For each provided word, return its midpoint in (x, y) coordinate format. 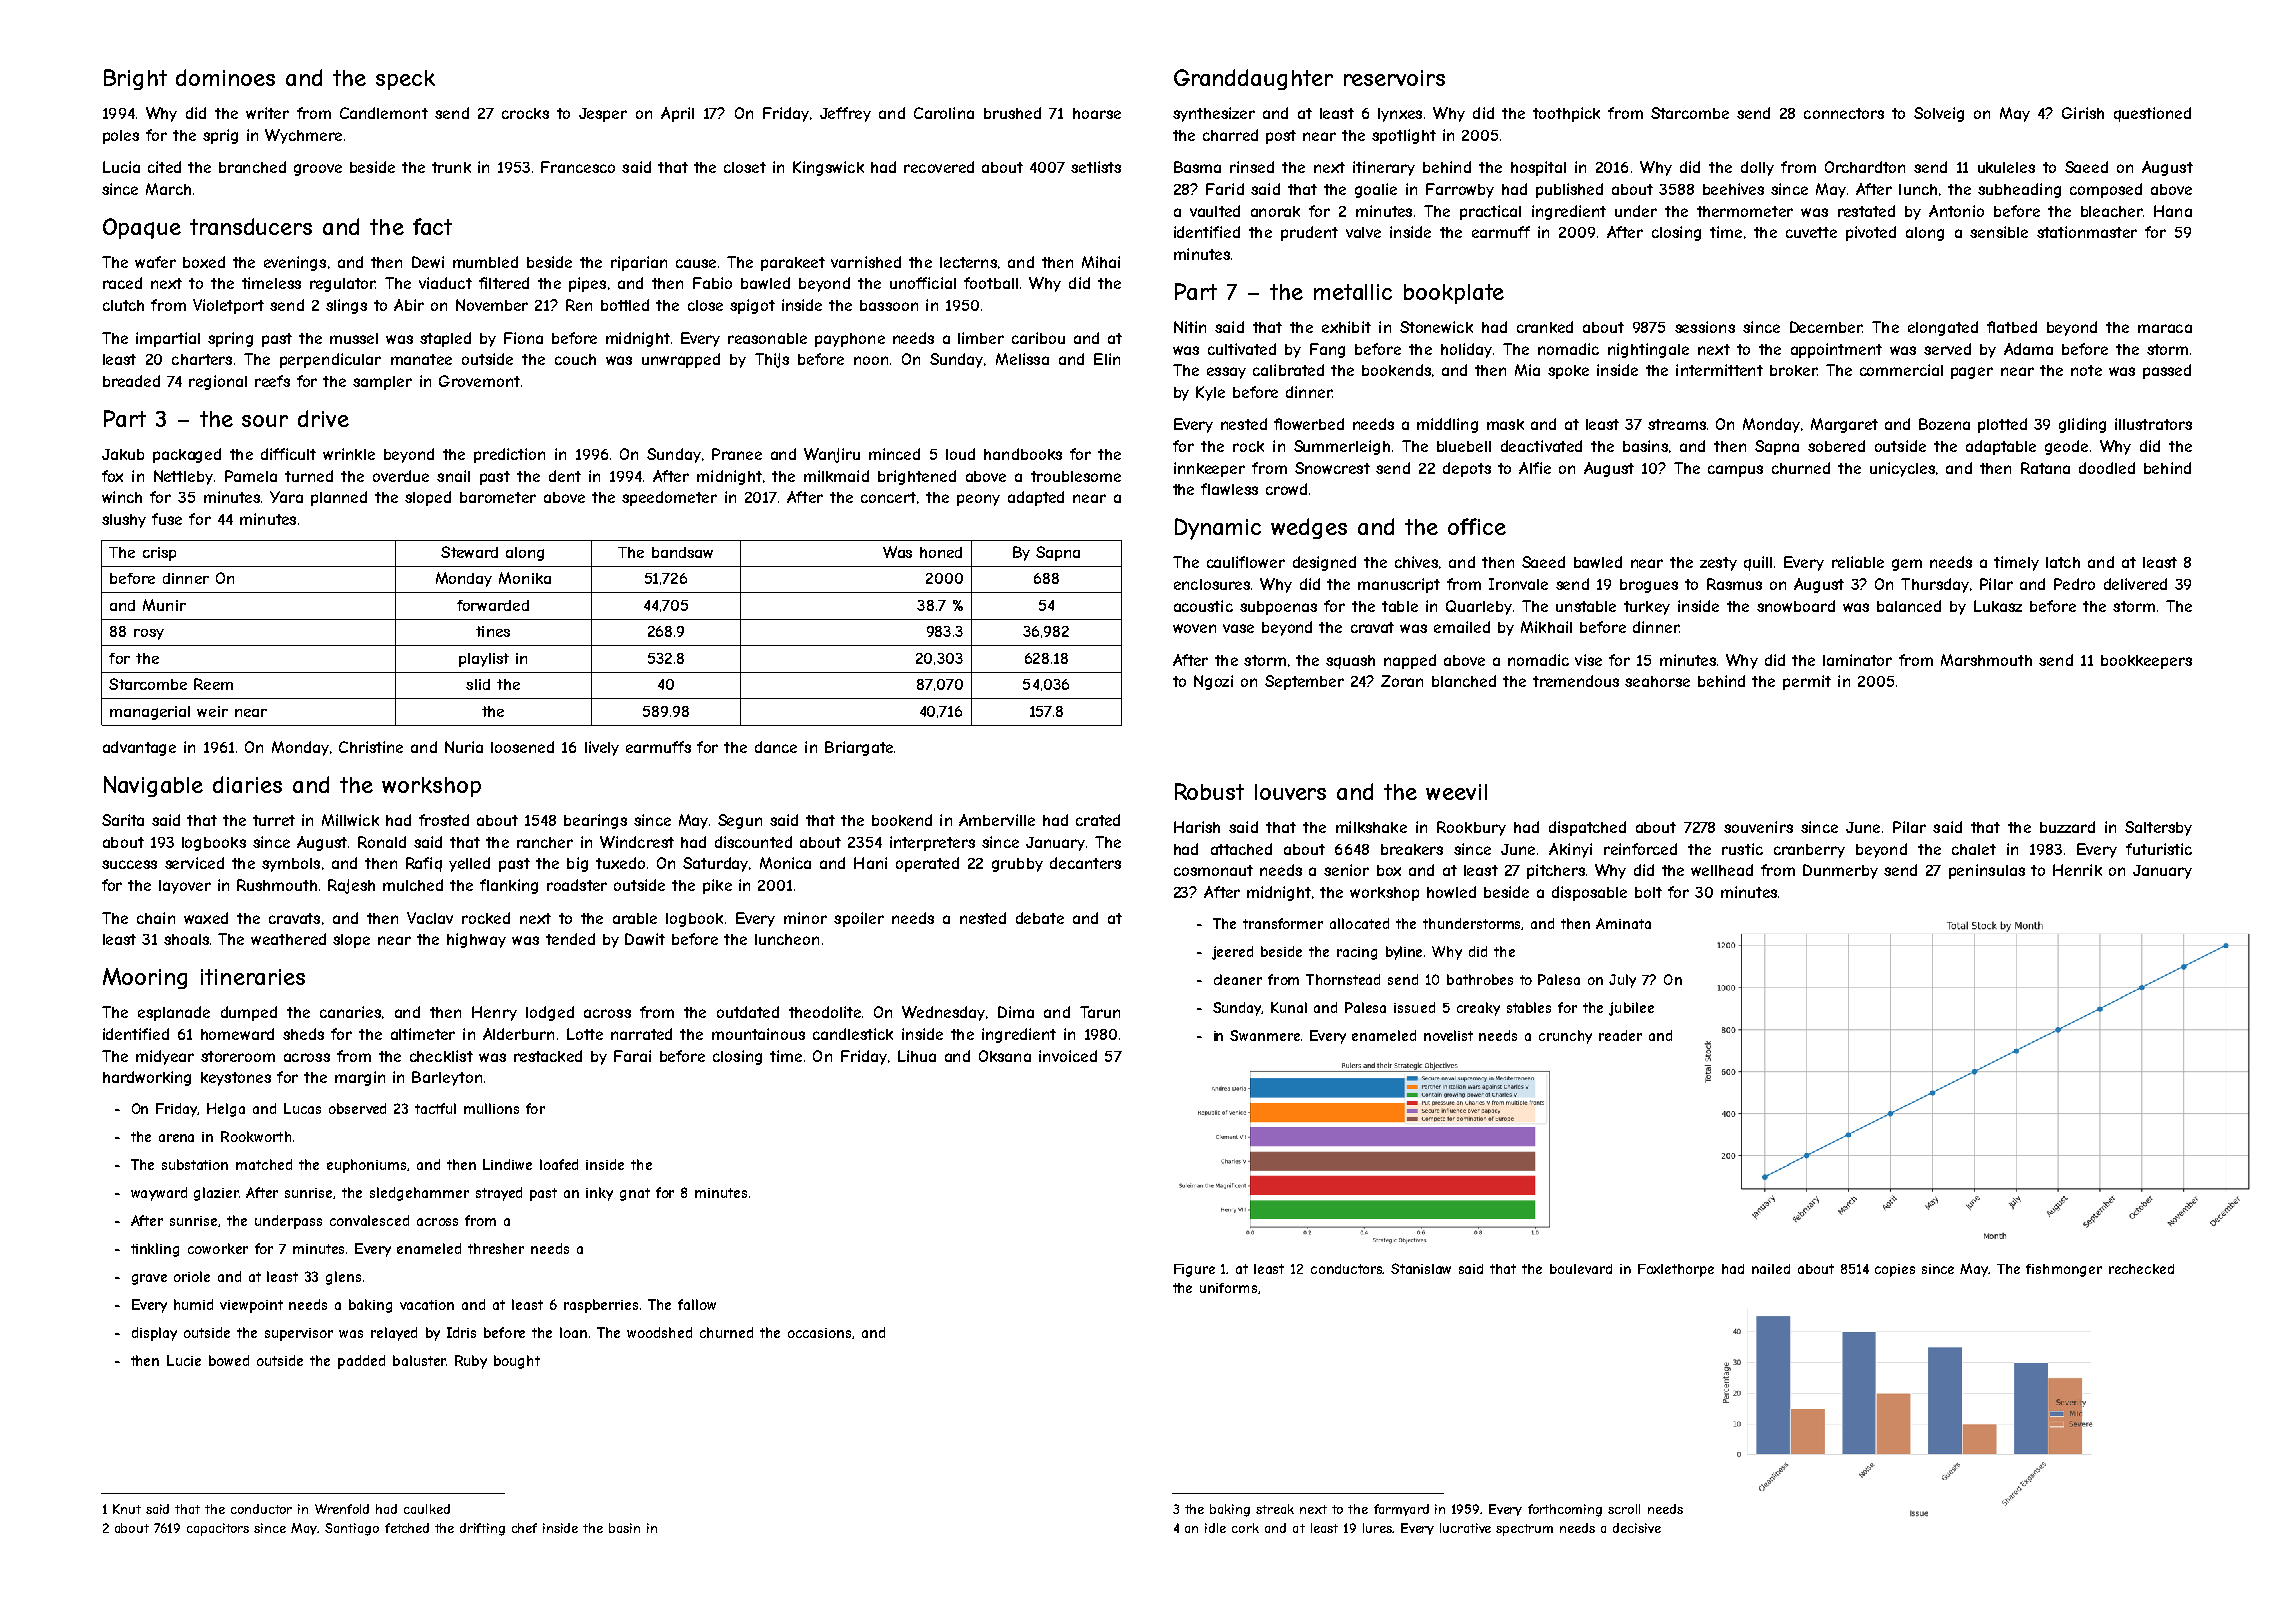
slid (478, 684)
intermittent (1719, 370)
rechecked (2141, 1269)
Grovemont (479, 381)
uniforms (1228, 1288)
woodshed (659, 1332)
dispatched (1587, 828)
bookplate (1454, 294)
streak (1275, 1509)
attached (1241, 849)
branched (252, 167)
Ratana (2045, 468)
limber (981, 338)
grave (149, 1279)
